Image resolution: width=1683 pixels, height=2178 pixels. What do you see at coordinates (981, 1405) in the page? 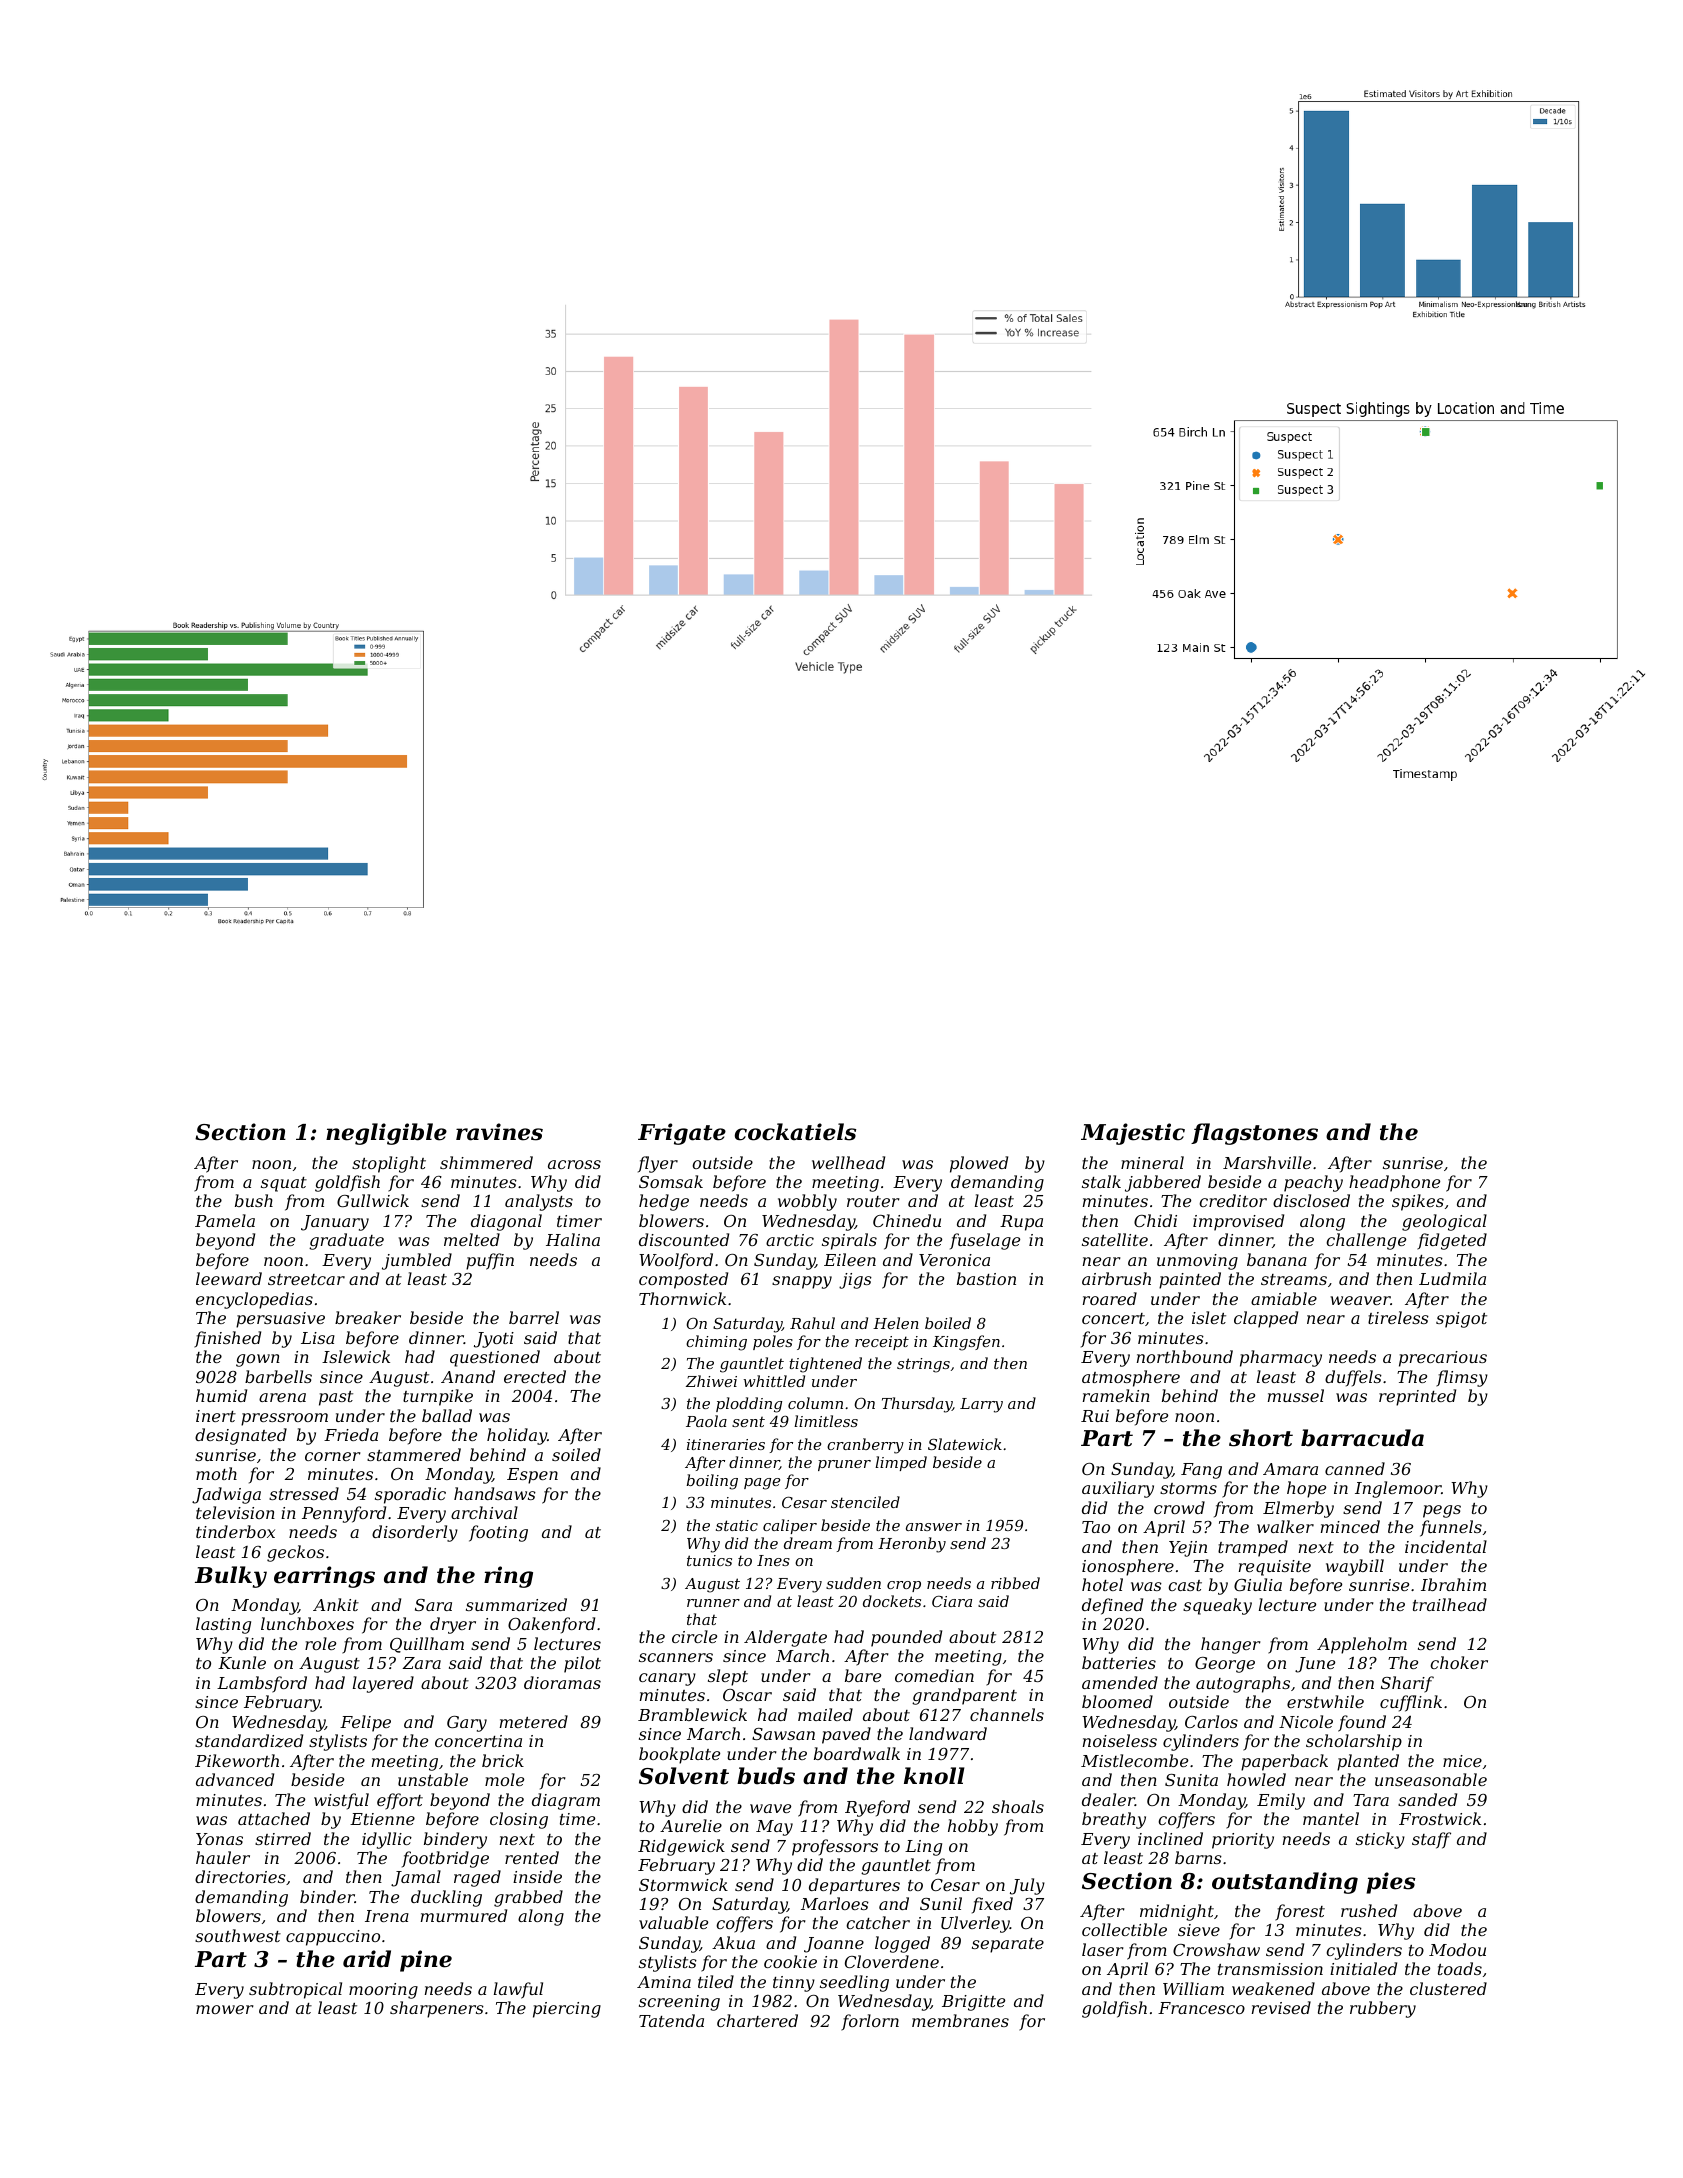
I see `Larry` at bounding box center [981, 1405].
